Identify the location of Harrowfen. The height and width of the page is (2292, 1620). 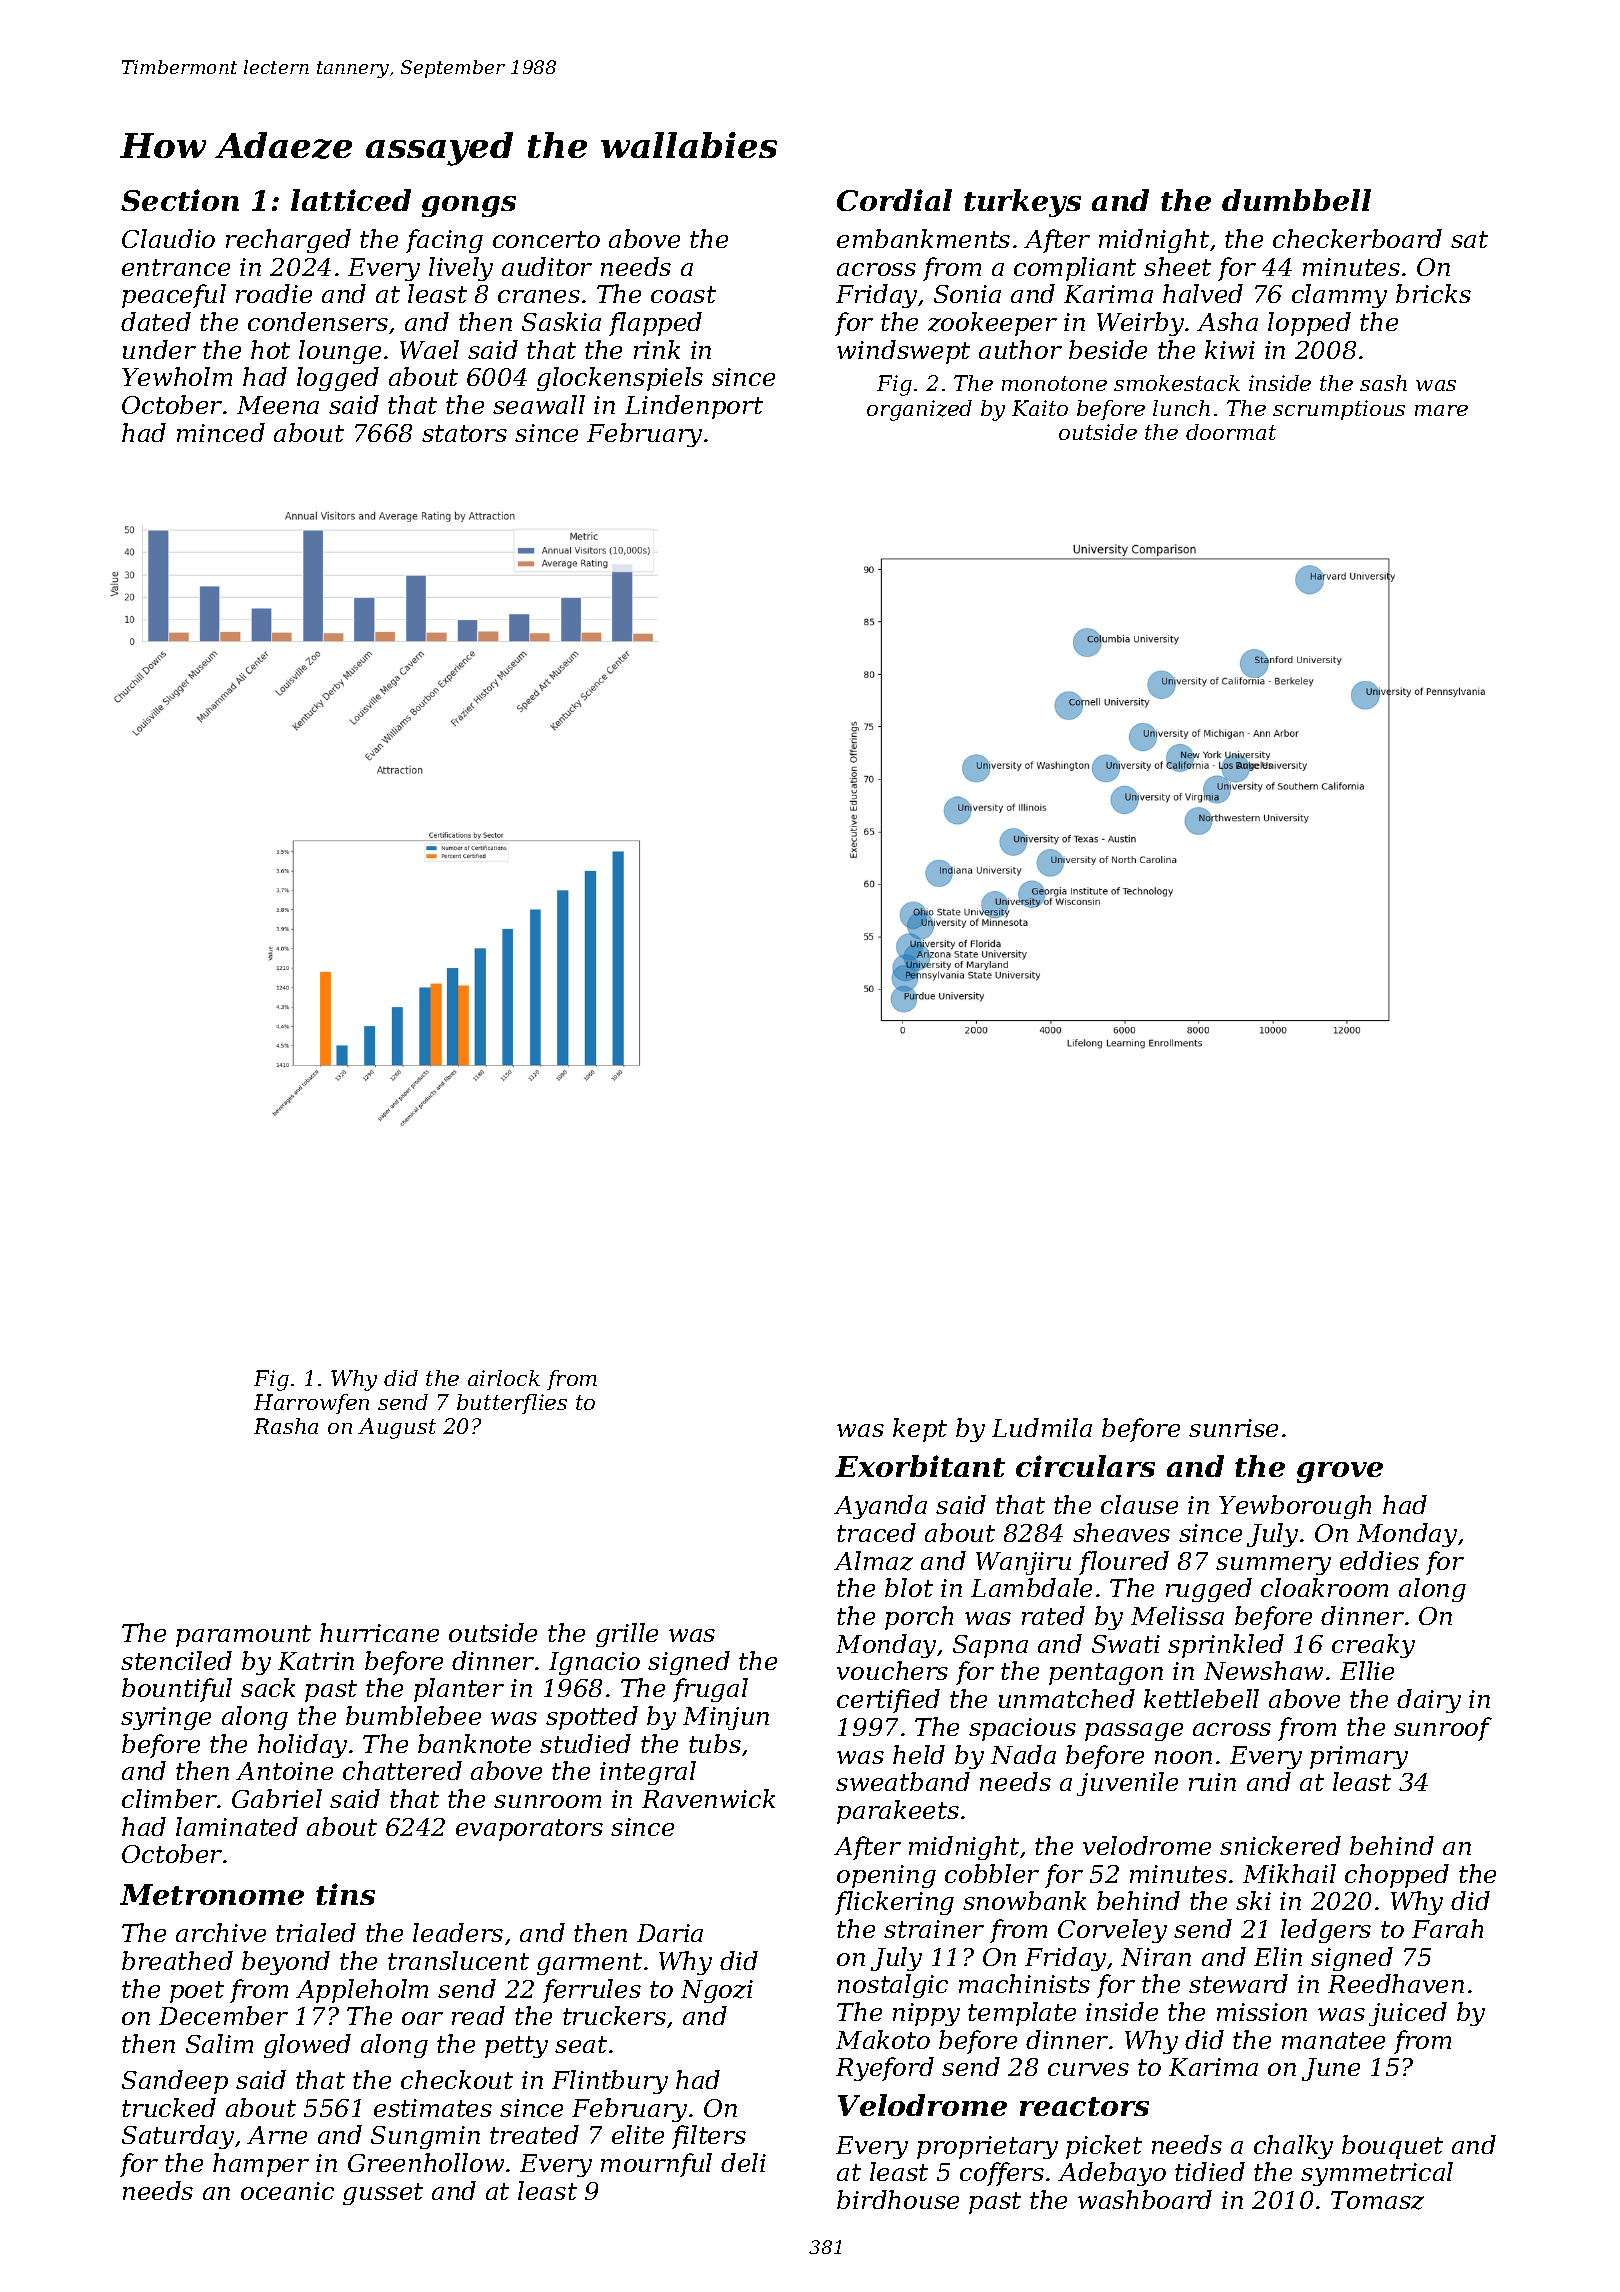
(311, 1404).
